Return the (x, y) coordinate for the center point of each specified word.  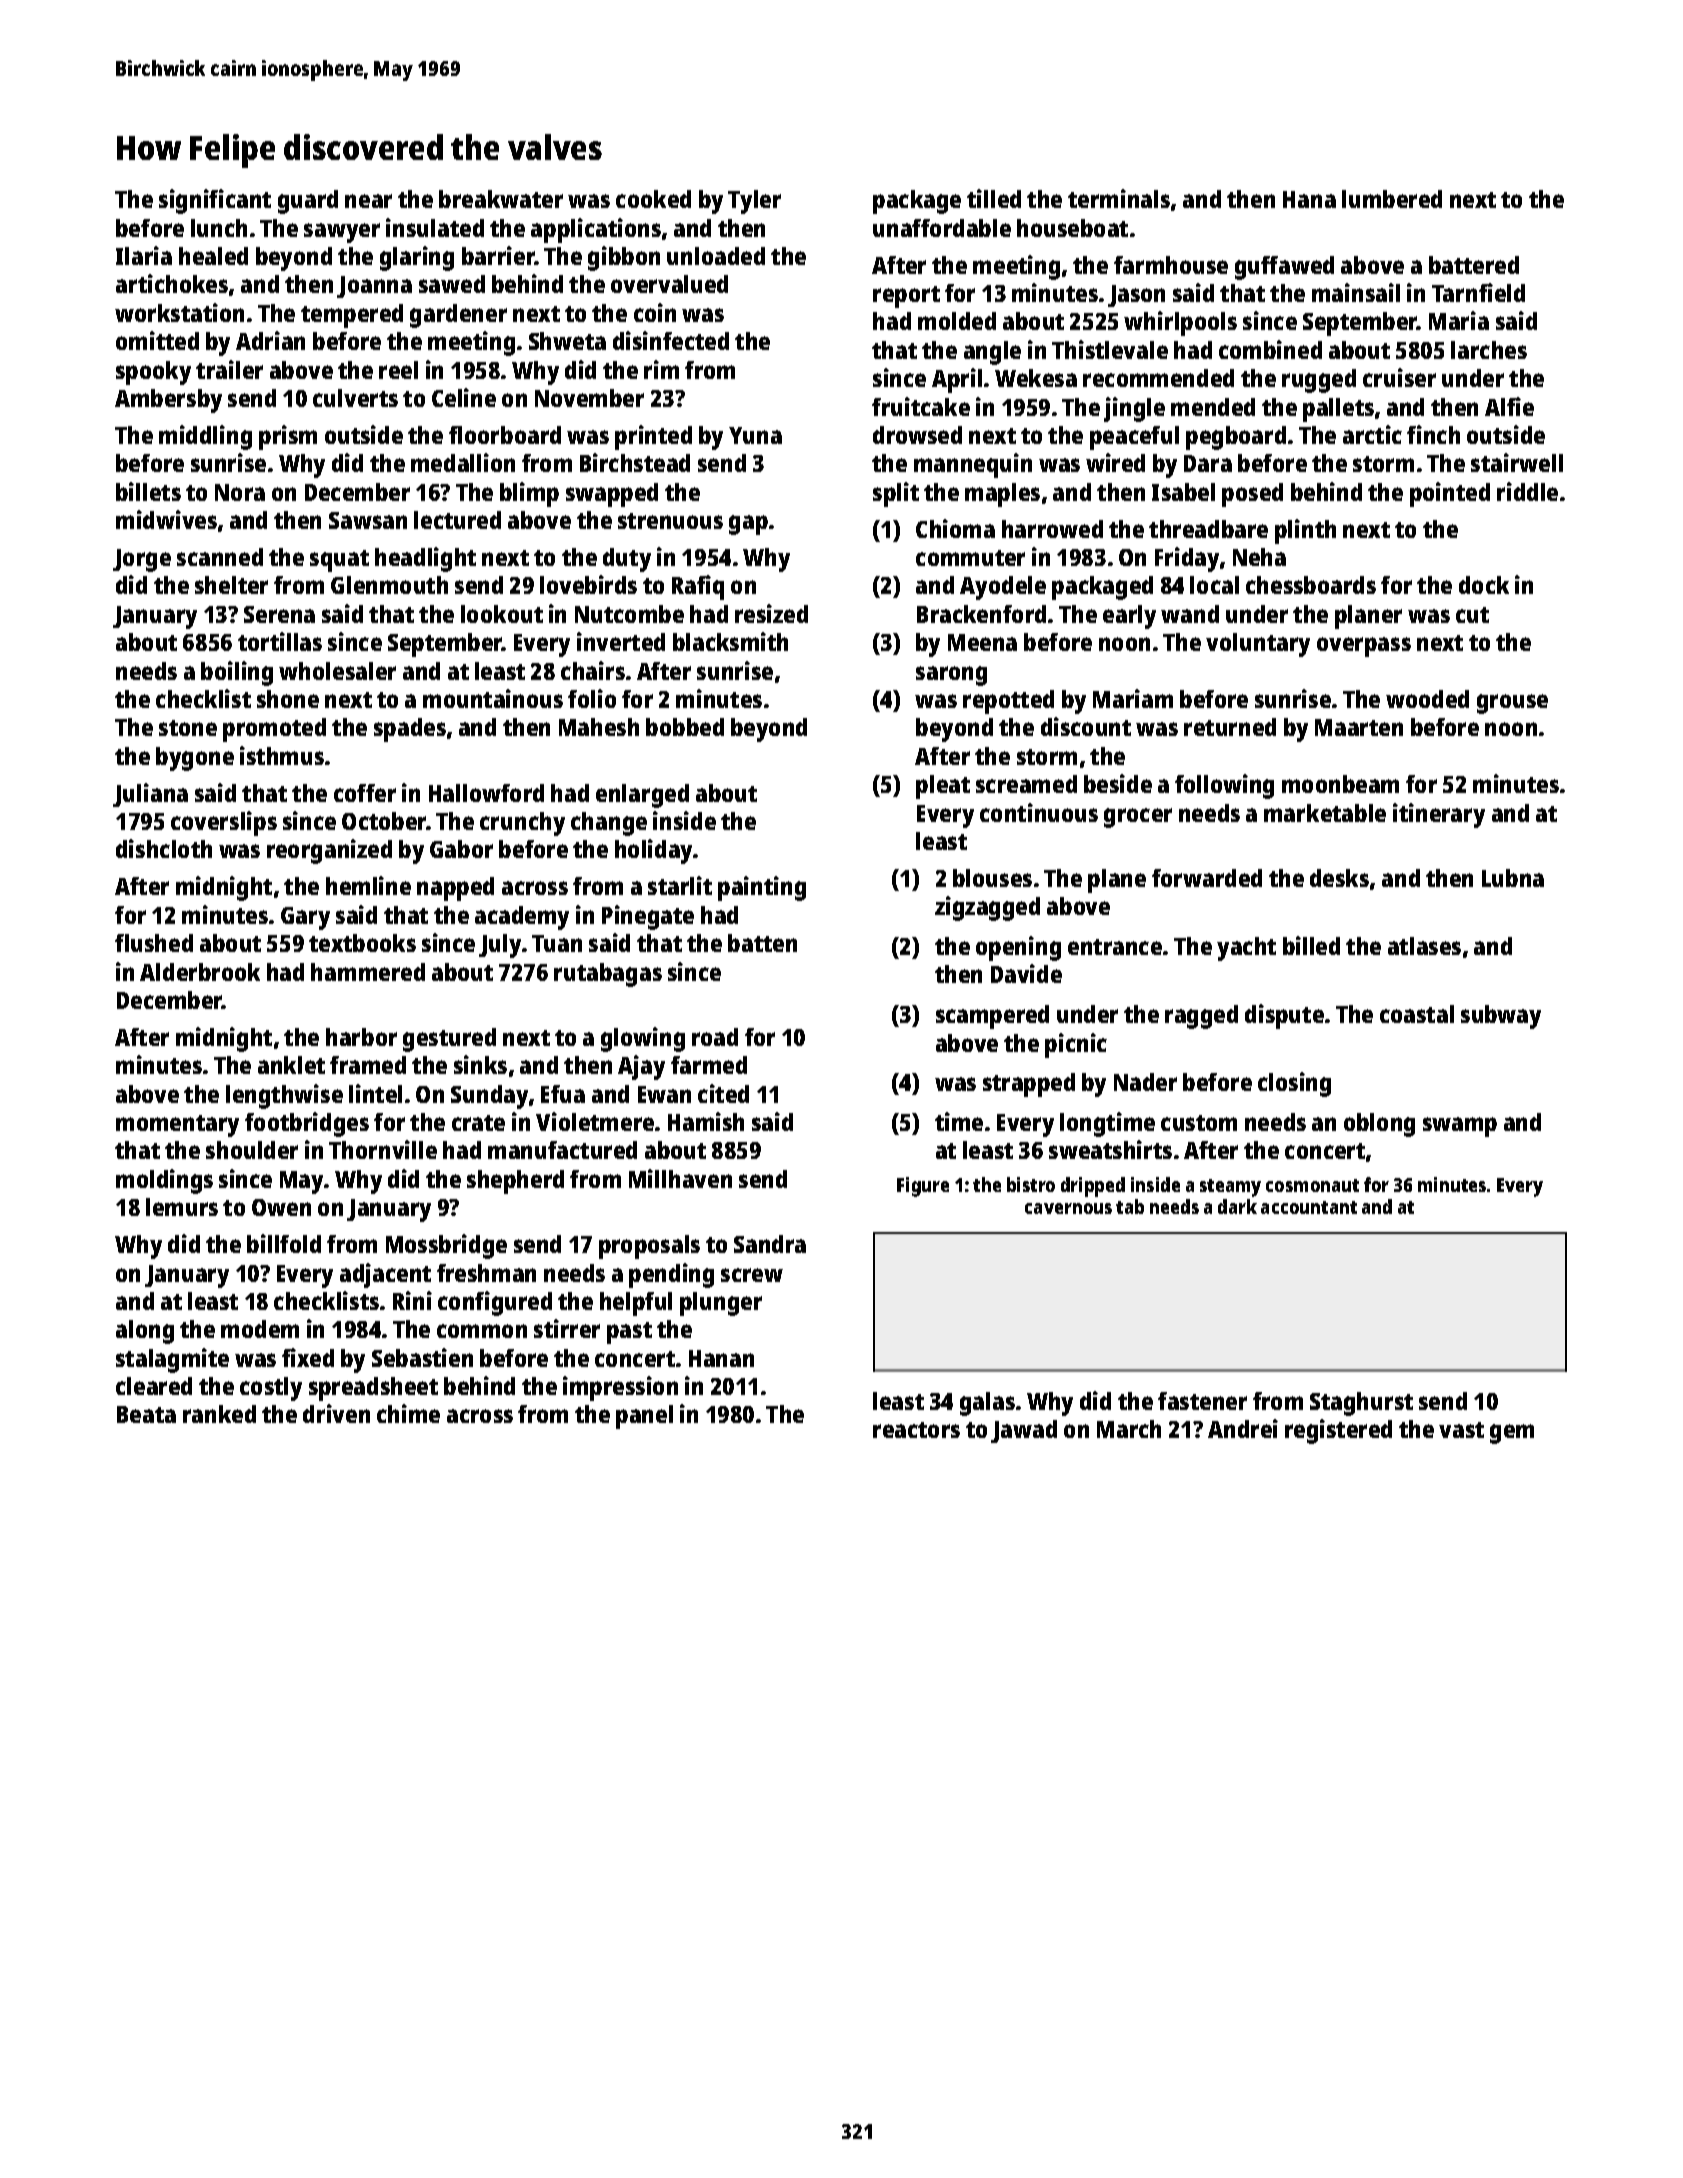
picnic (1076, 1045)
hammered (368, 972)
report (906, 297)
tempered (352, 316)
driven (336, 1413)
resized (771, 613)
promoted (274, 730)
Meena (982, 642)
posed (1252, 495)
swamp (1460, 1127)
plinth (1305, 531)
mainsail (1356, 292)
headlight (425, 559)
